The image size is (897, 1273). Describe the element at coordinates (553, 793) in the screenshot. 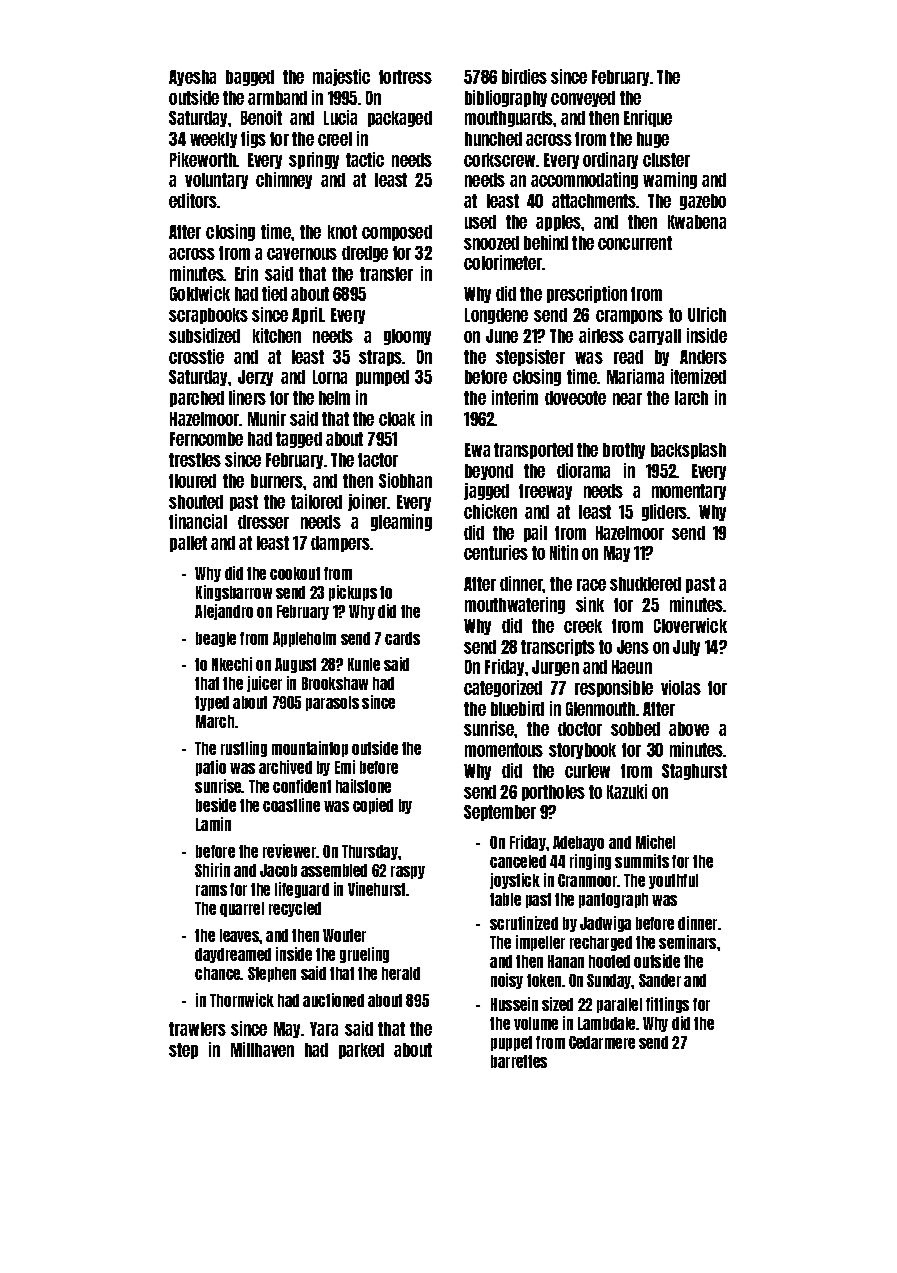

I see `portholes` at that location.
